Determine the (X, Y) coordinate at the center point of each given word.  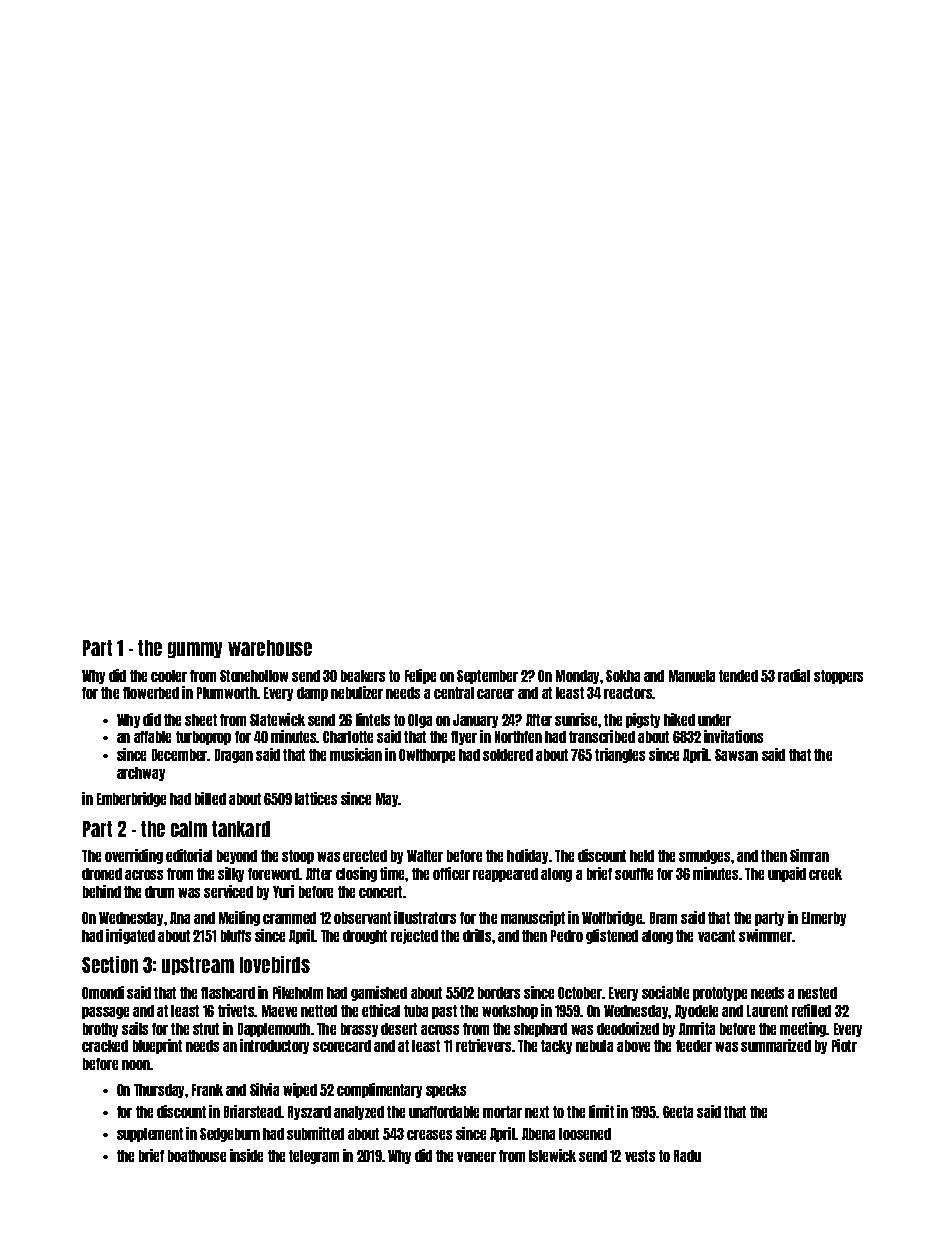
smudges (704, 857)
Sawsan (736, 755)
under (714, 720)
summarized (776, 1045)
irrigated (130, 936)
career (495, 694)
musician (356, 754)
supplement (150, 1135)
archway (141, 774)
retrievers (483, 1045)
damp (312, 694)
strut (206, 1029)
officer (451, 873)
